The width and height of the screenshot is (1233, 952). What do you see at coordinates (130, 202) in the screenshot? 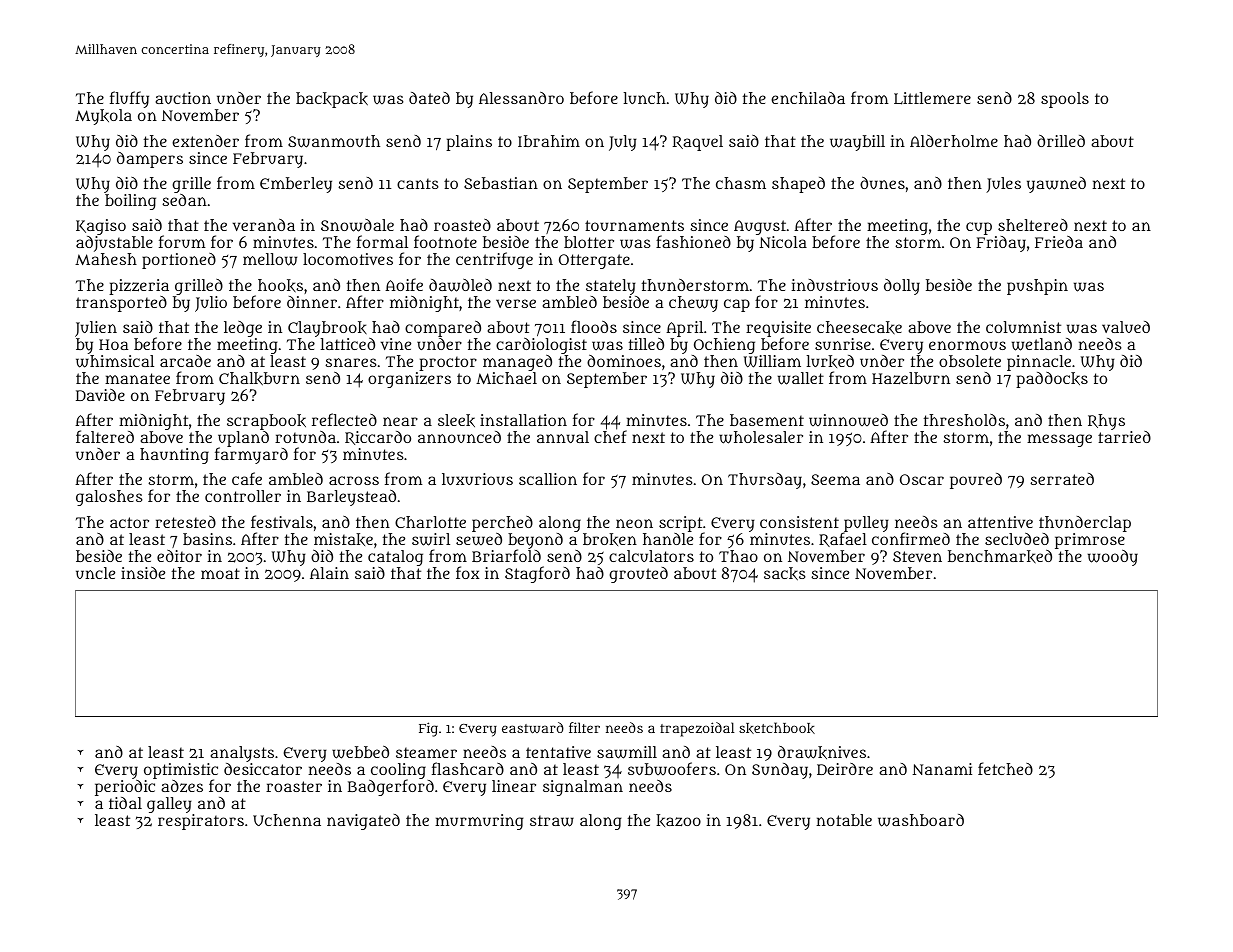
I see `boiling` at bounding box center [130, 202].
